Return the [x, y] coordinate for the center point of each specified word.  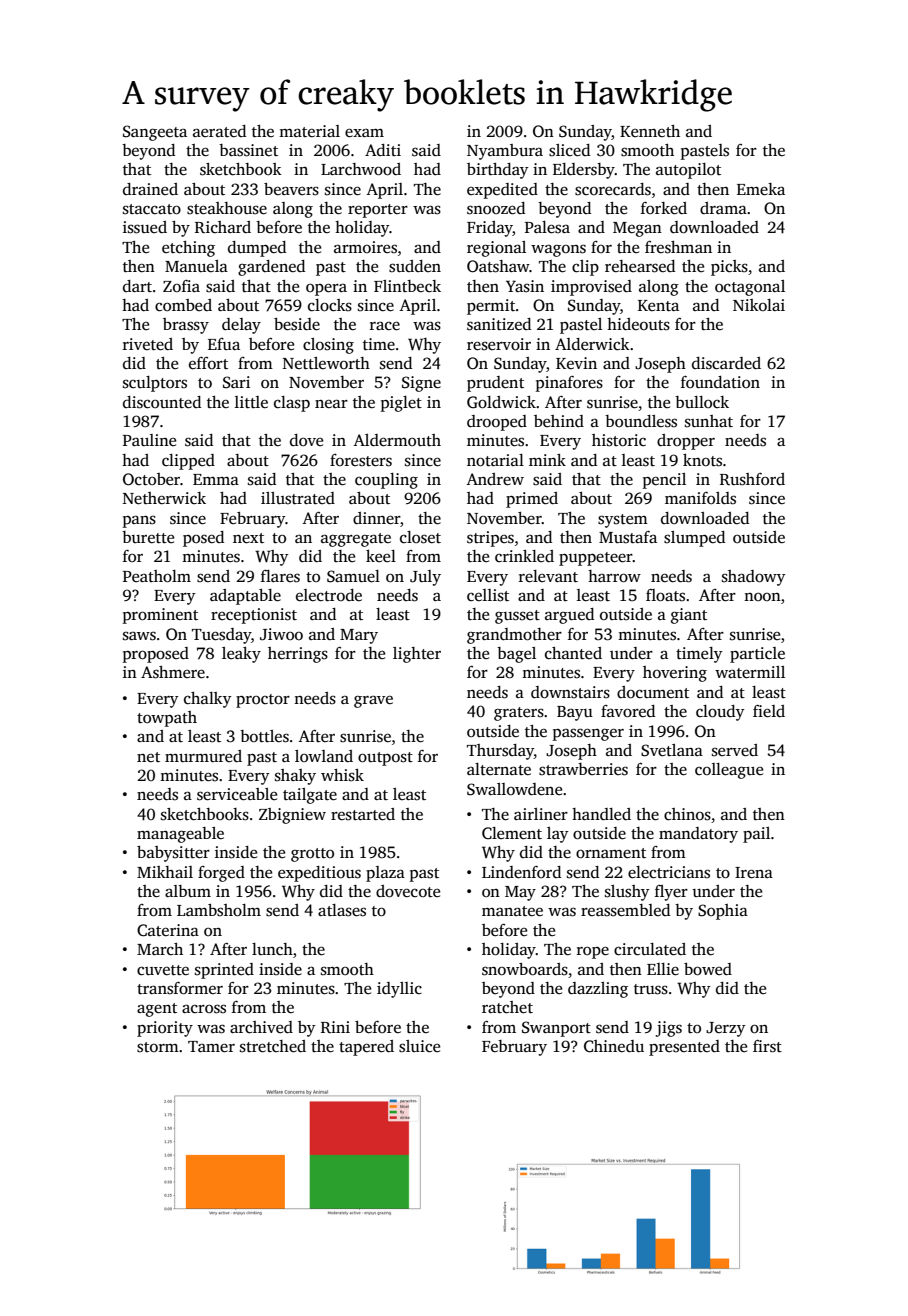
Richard [223, 227]
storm [158, 1047]
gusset [517, 617]
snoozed [496, 208]
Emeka [761, 189]
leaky [241, 655]
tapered [366, 1048]
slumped [694, 539]
